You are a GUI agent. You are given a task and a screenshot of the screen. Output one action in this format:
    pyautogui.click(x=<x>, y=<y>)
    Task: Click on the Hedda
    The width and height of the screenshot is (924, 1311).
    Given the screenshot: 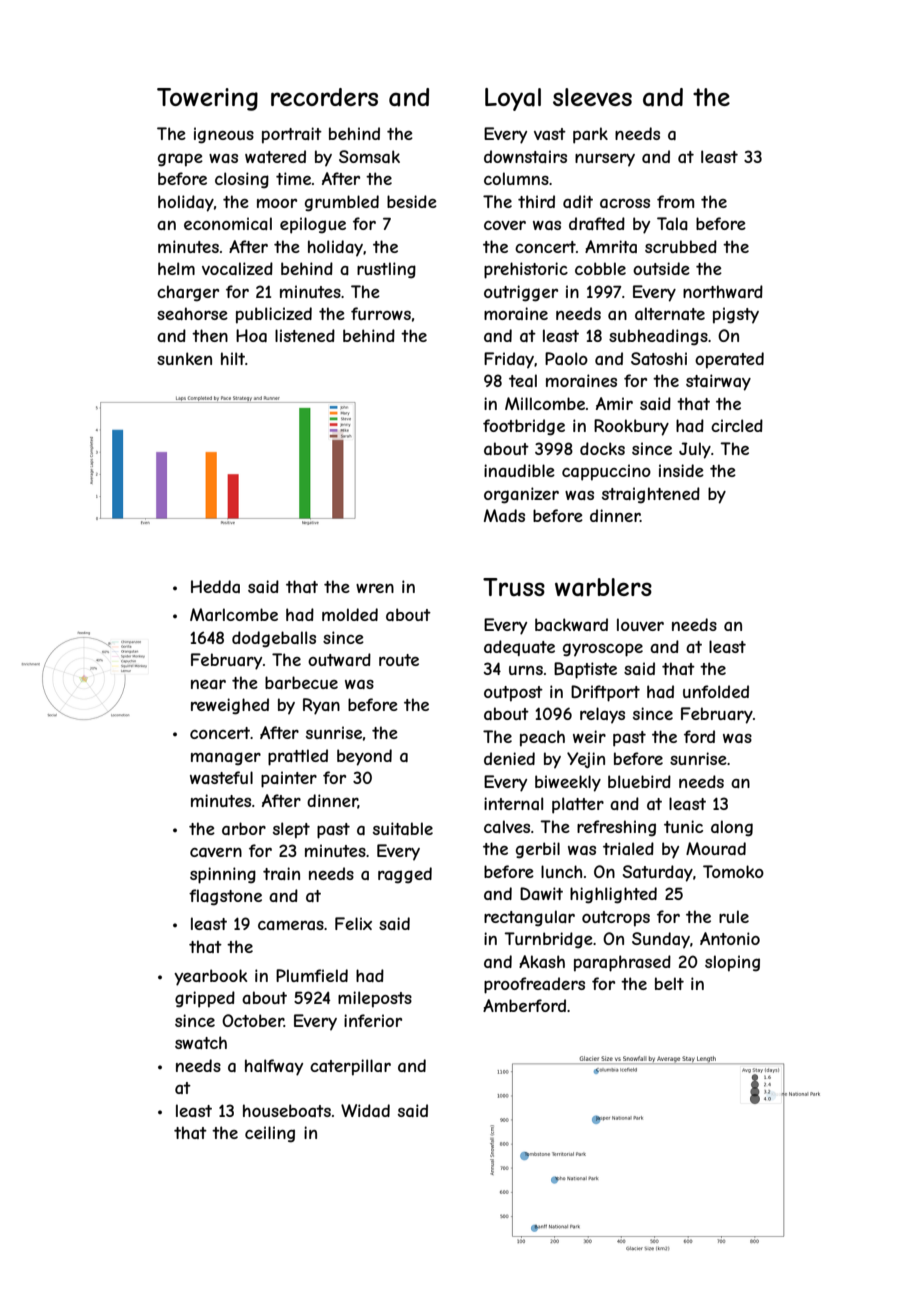 What is the action you would take?
    pyautogui.click(x=215, y=586)
